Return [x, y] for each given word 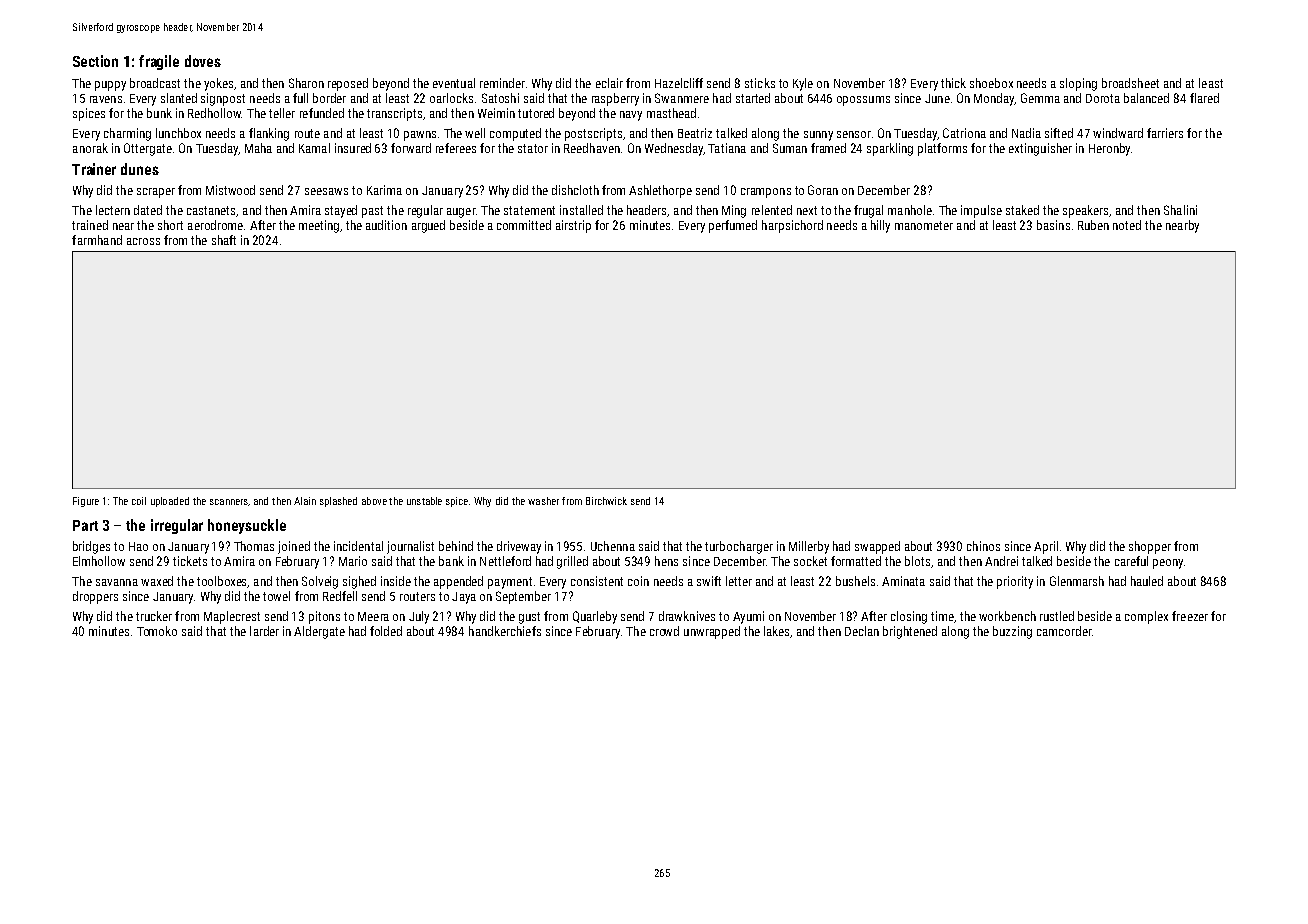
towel [276, 596]
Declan [862, 631]
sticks [760, 83]
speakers [1085, 211]
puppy [110, 86]
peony [1168, 564]
